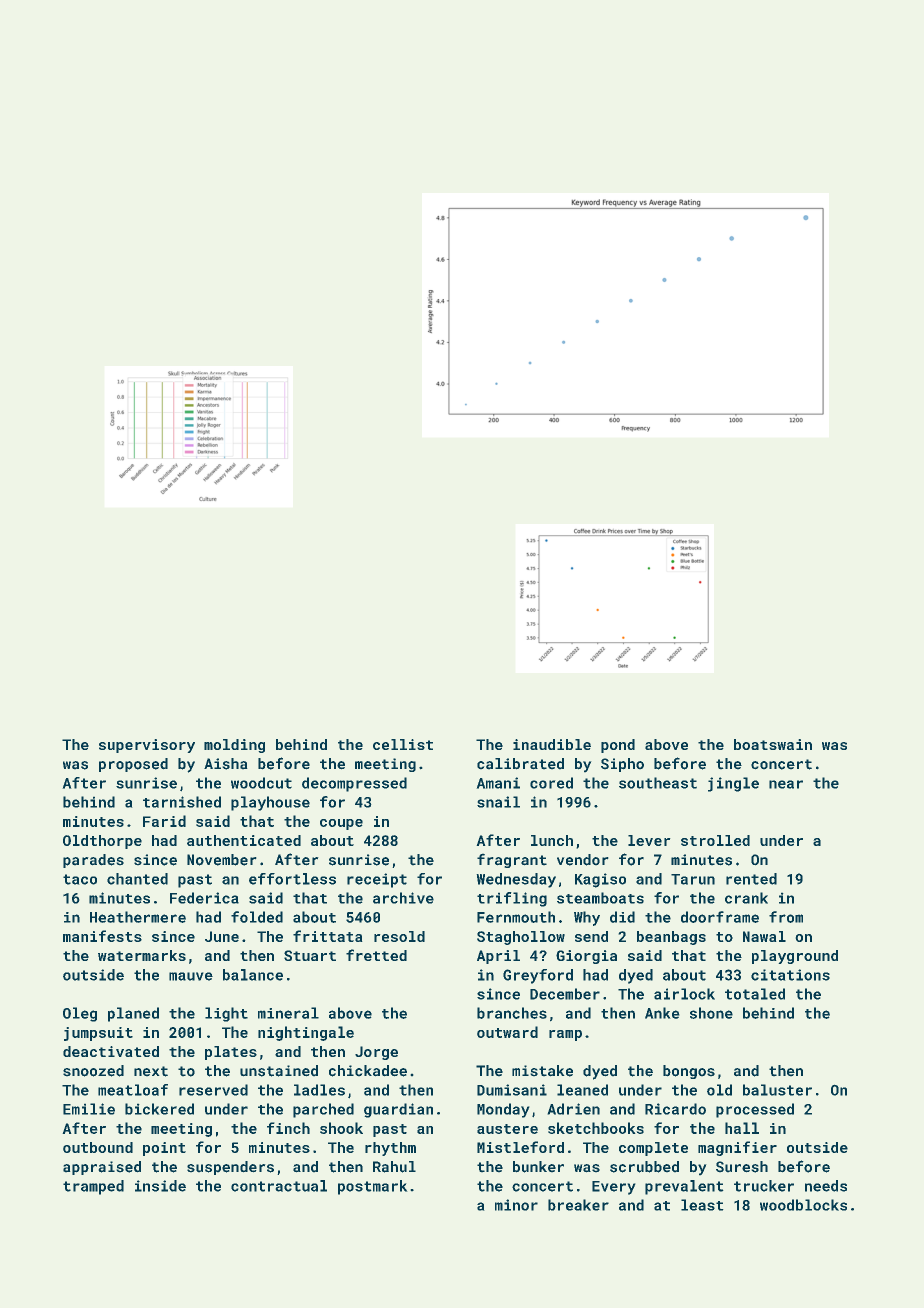 This screenshot has width=924, height=1308. What do you see at coordinates (675, 1109) in the screenshot?
I see `Ricardo` at bounding box center [675, 1109].
